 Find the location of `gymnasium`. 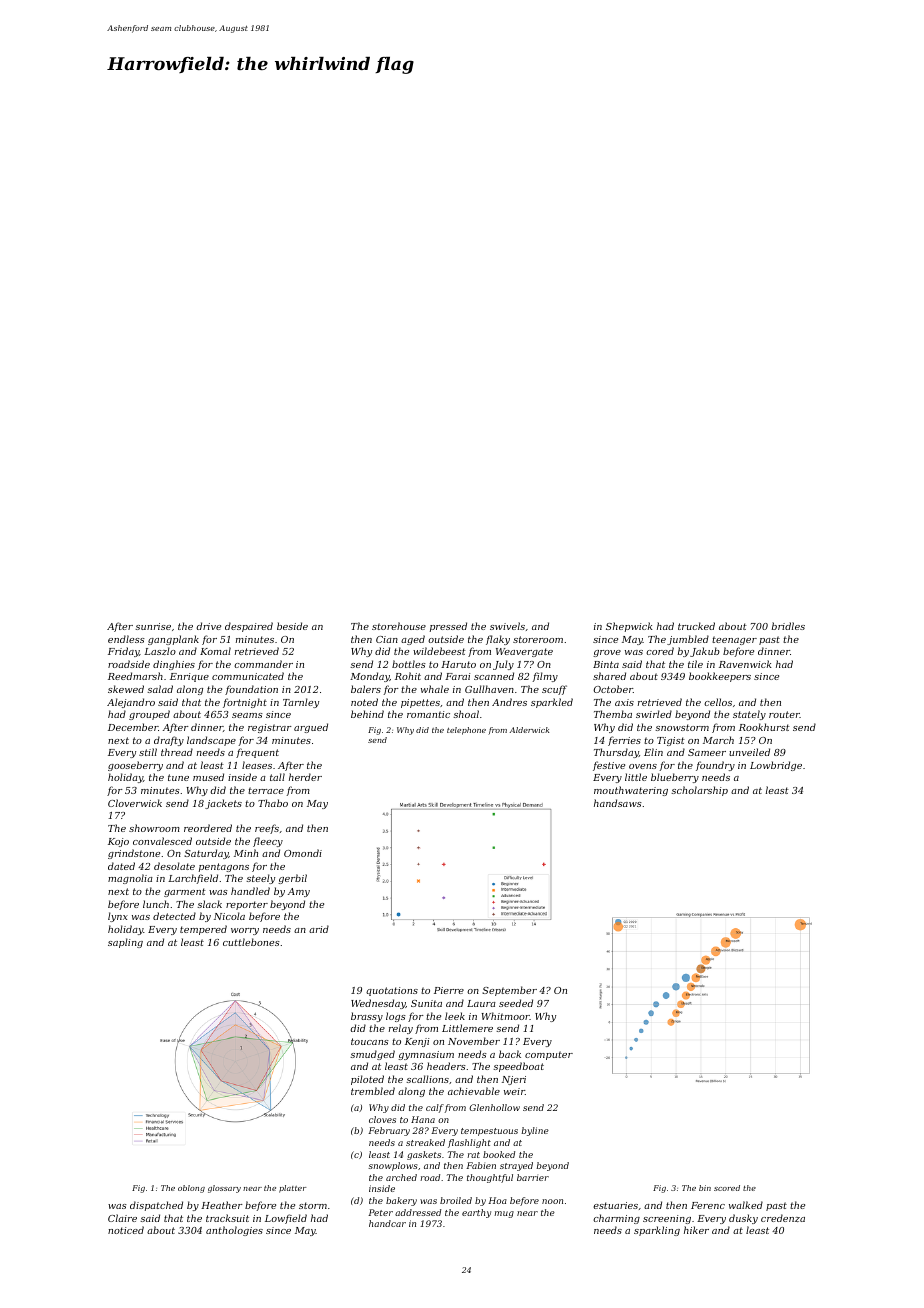

gymnasium is located at coordinates (426, 1055).
